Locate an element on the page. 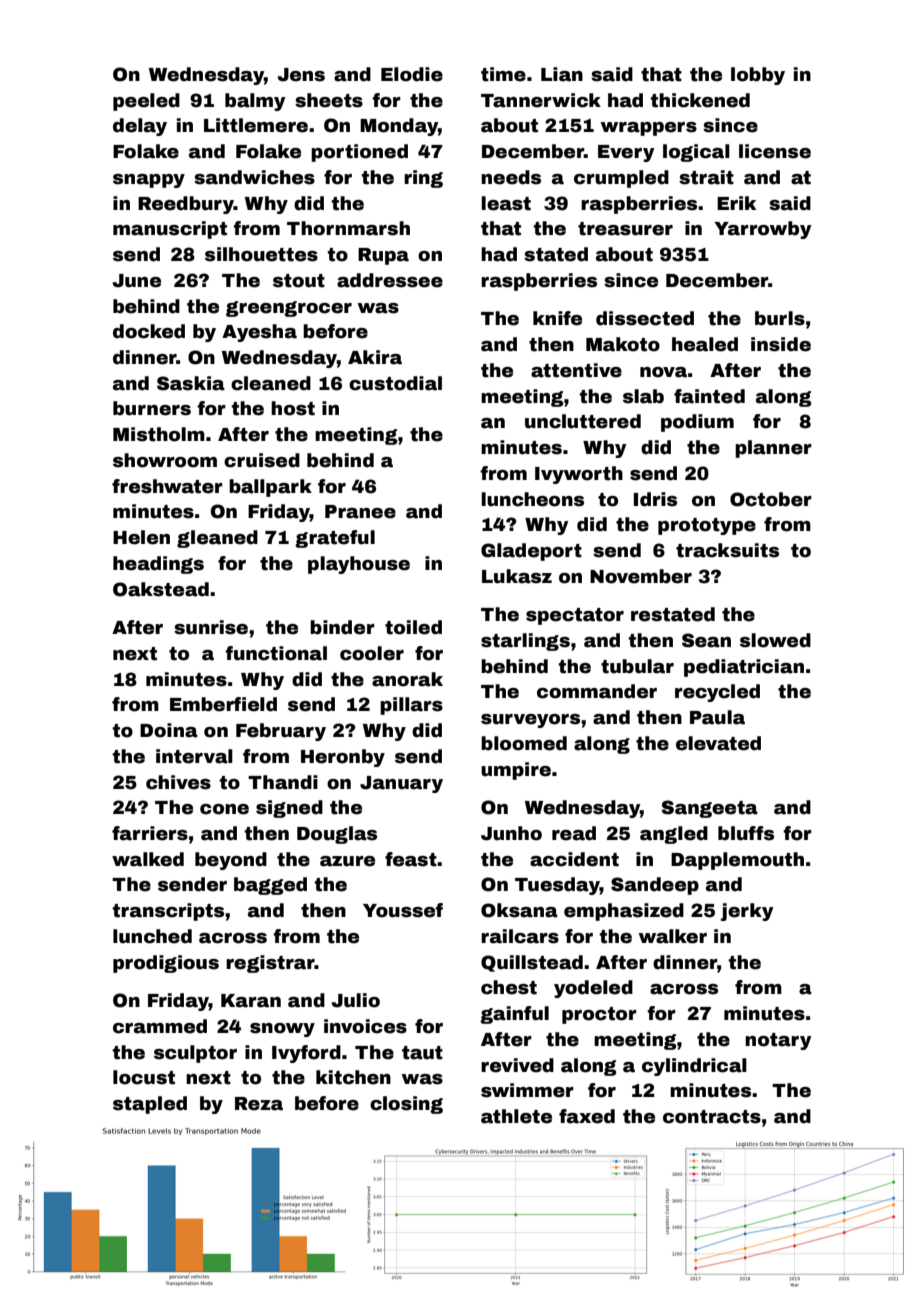  pediatrician is located at coordinates (744, 668).
